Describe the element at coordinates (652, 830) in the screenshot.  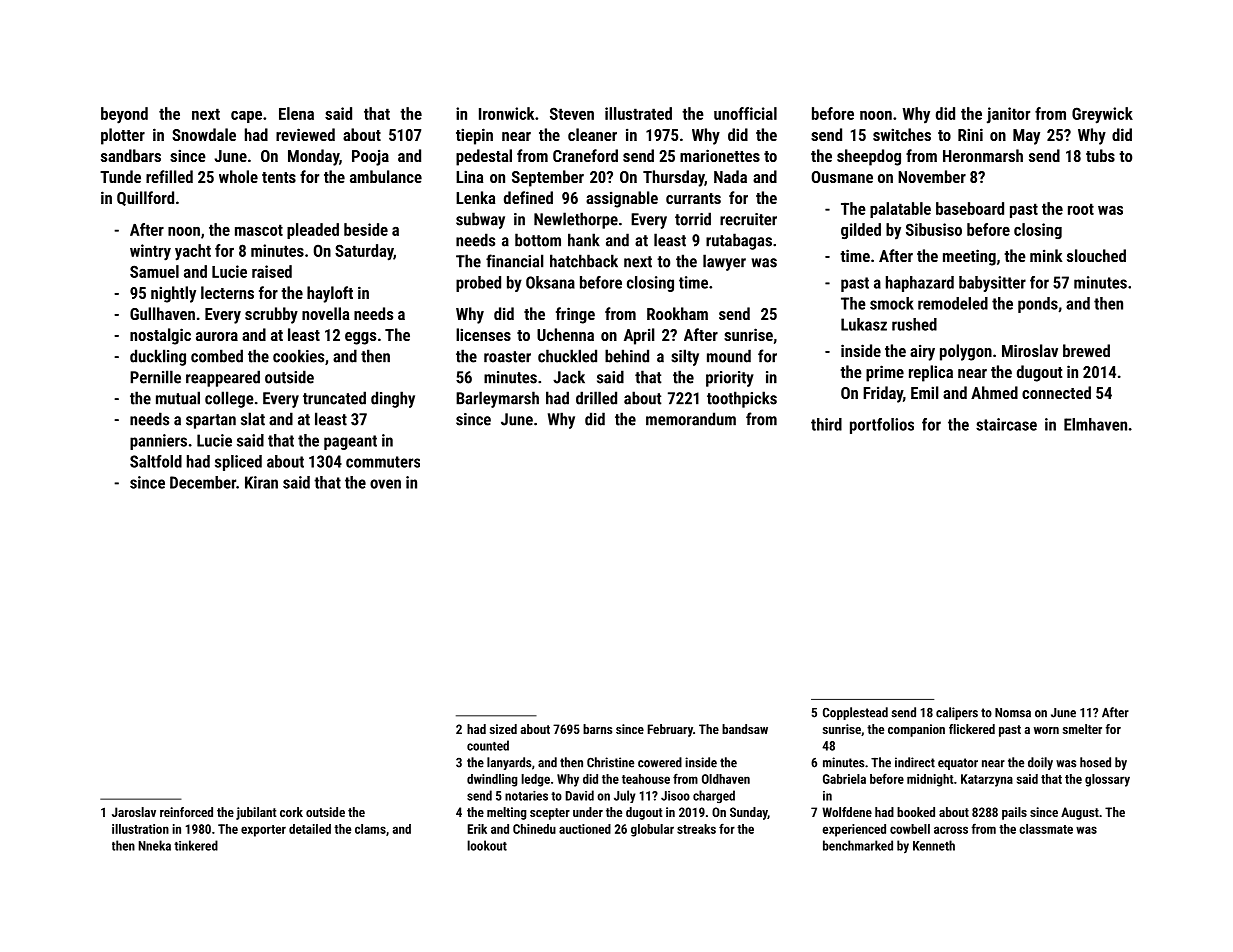
I see `globular` at that location.
